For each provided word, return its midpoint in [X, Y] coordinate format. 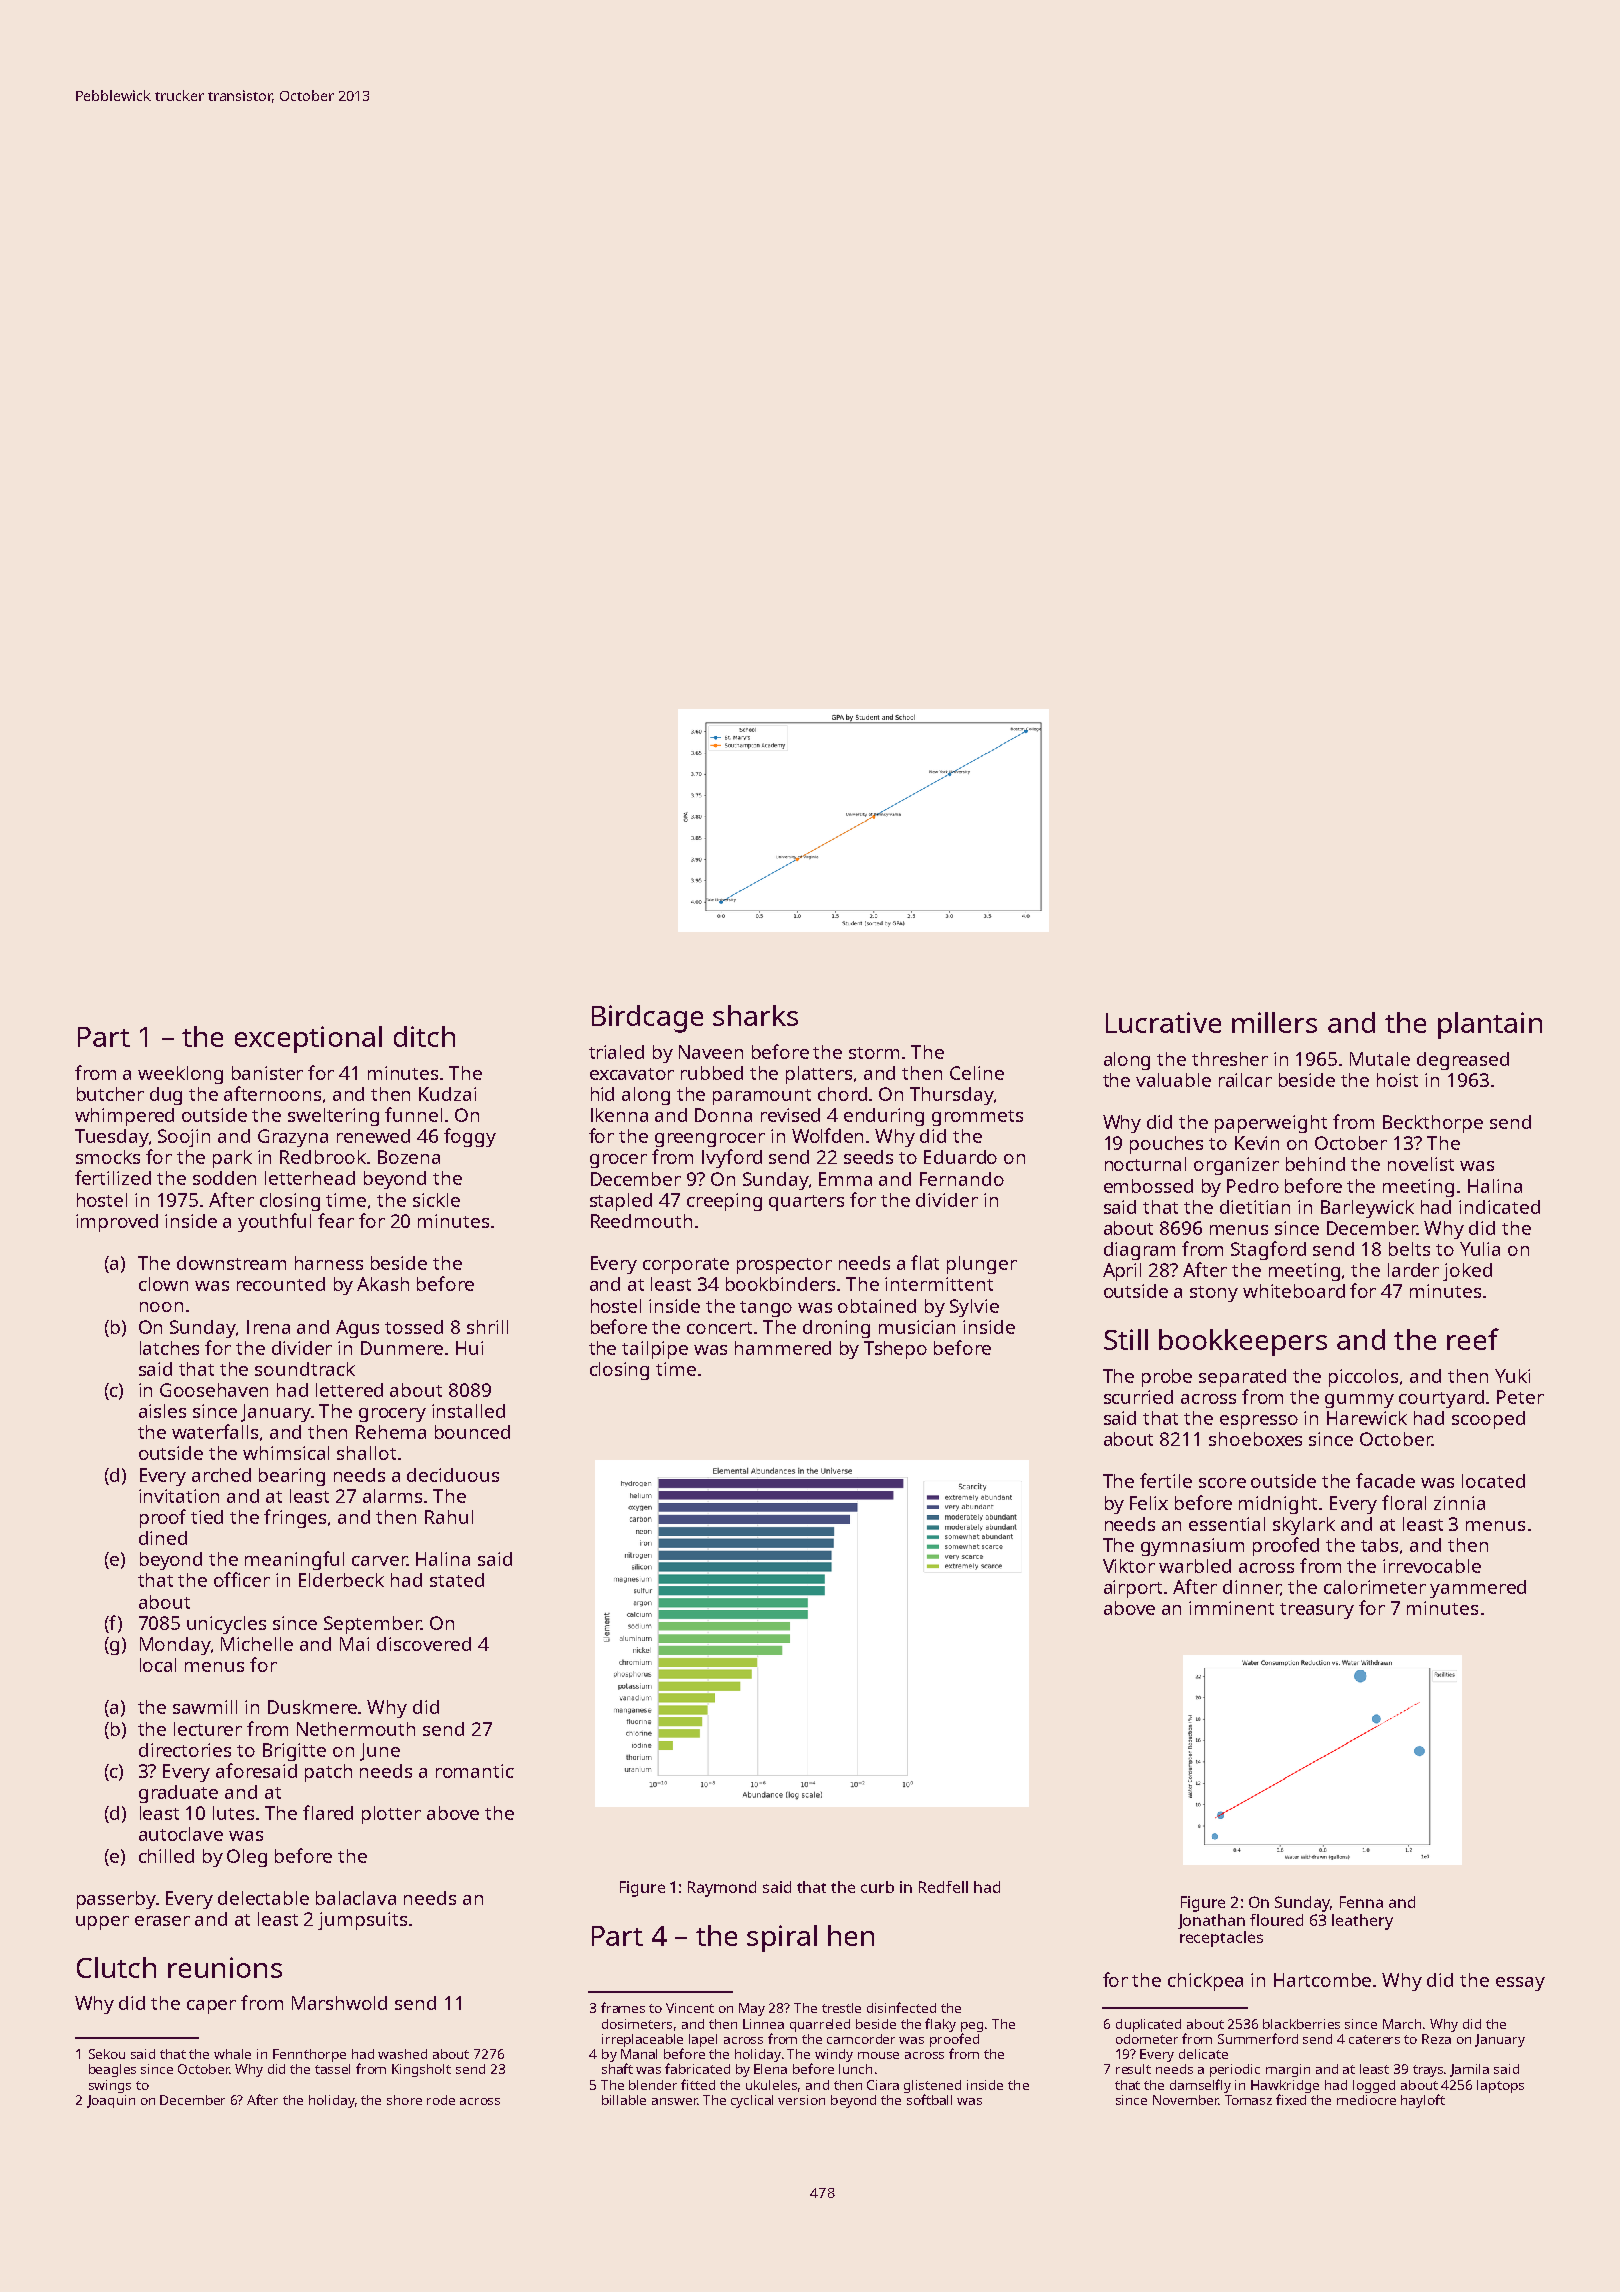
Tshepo [895, 1350]
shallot [366, 1453]
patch [328, 1773]
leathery [1362, 1922]
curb [877, 1887]
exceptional [308, 1039]
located [1493, 1481]
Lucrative [1163, 1022]
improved [117, 1223]
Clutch [116, 1967]
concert [719, 1328]
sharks [755, 1015]
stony [1214, 1294]
